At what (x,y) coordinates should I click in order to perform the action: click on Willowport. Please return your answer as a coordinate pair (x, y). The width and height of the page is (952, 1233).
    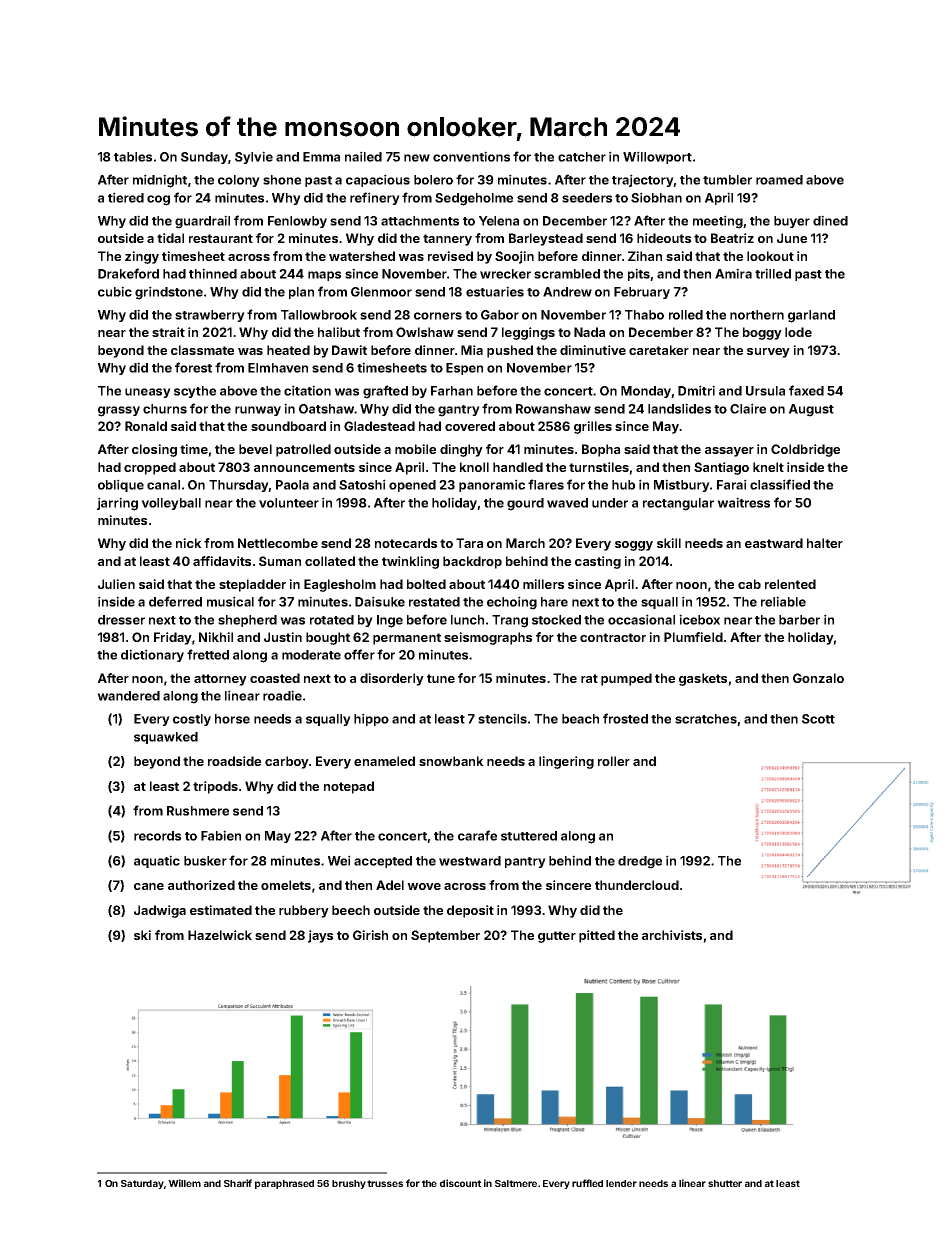
    Looking at the image, I should click on (657, 157).
